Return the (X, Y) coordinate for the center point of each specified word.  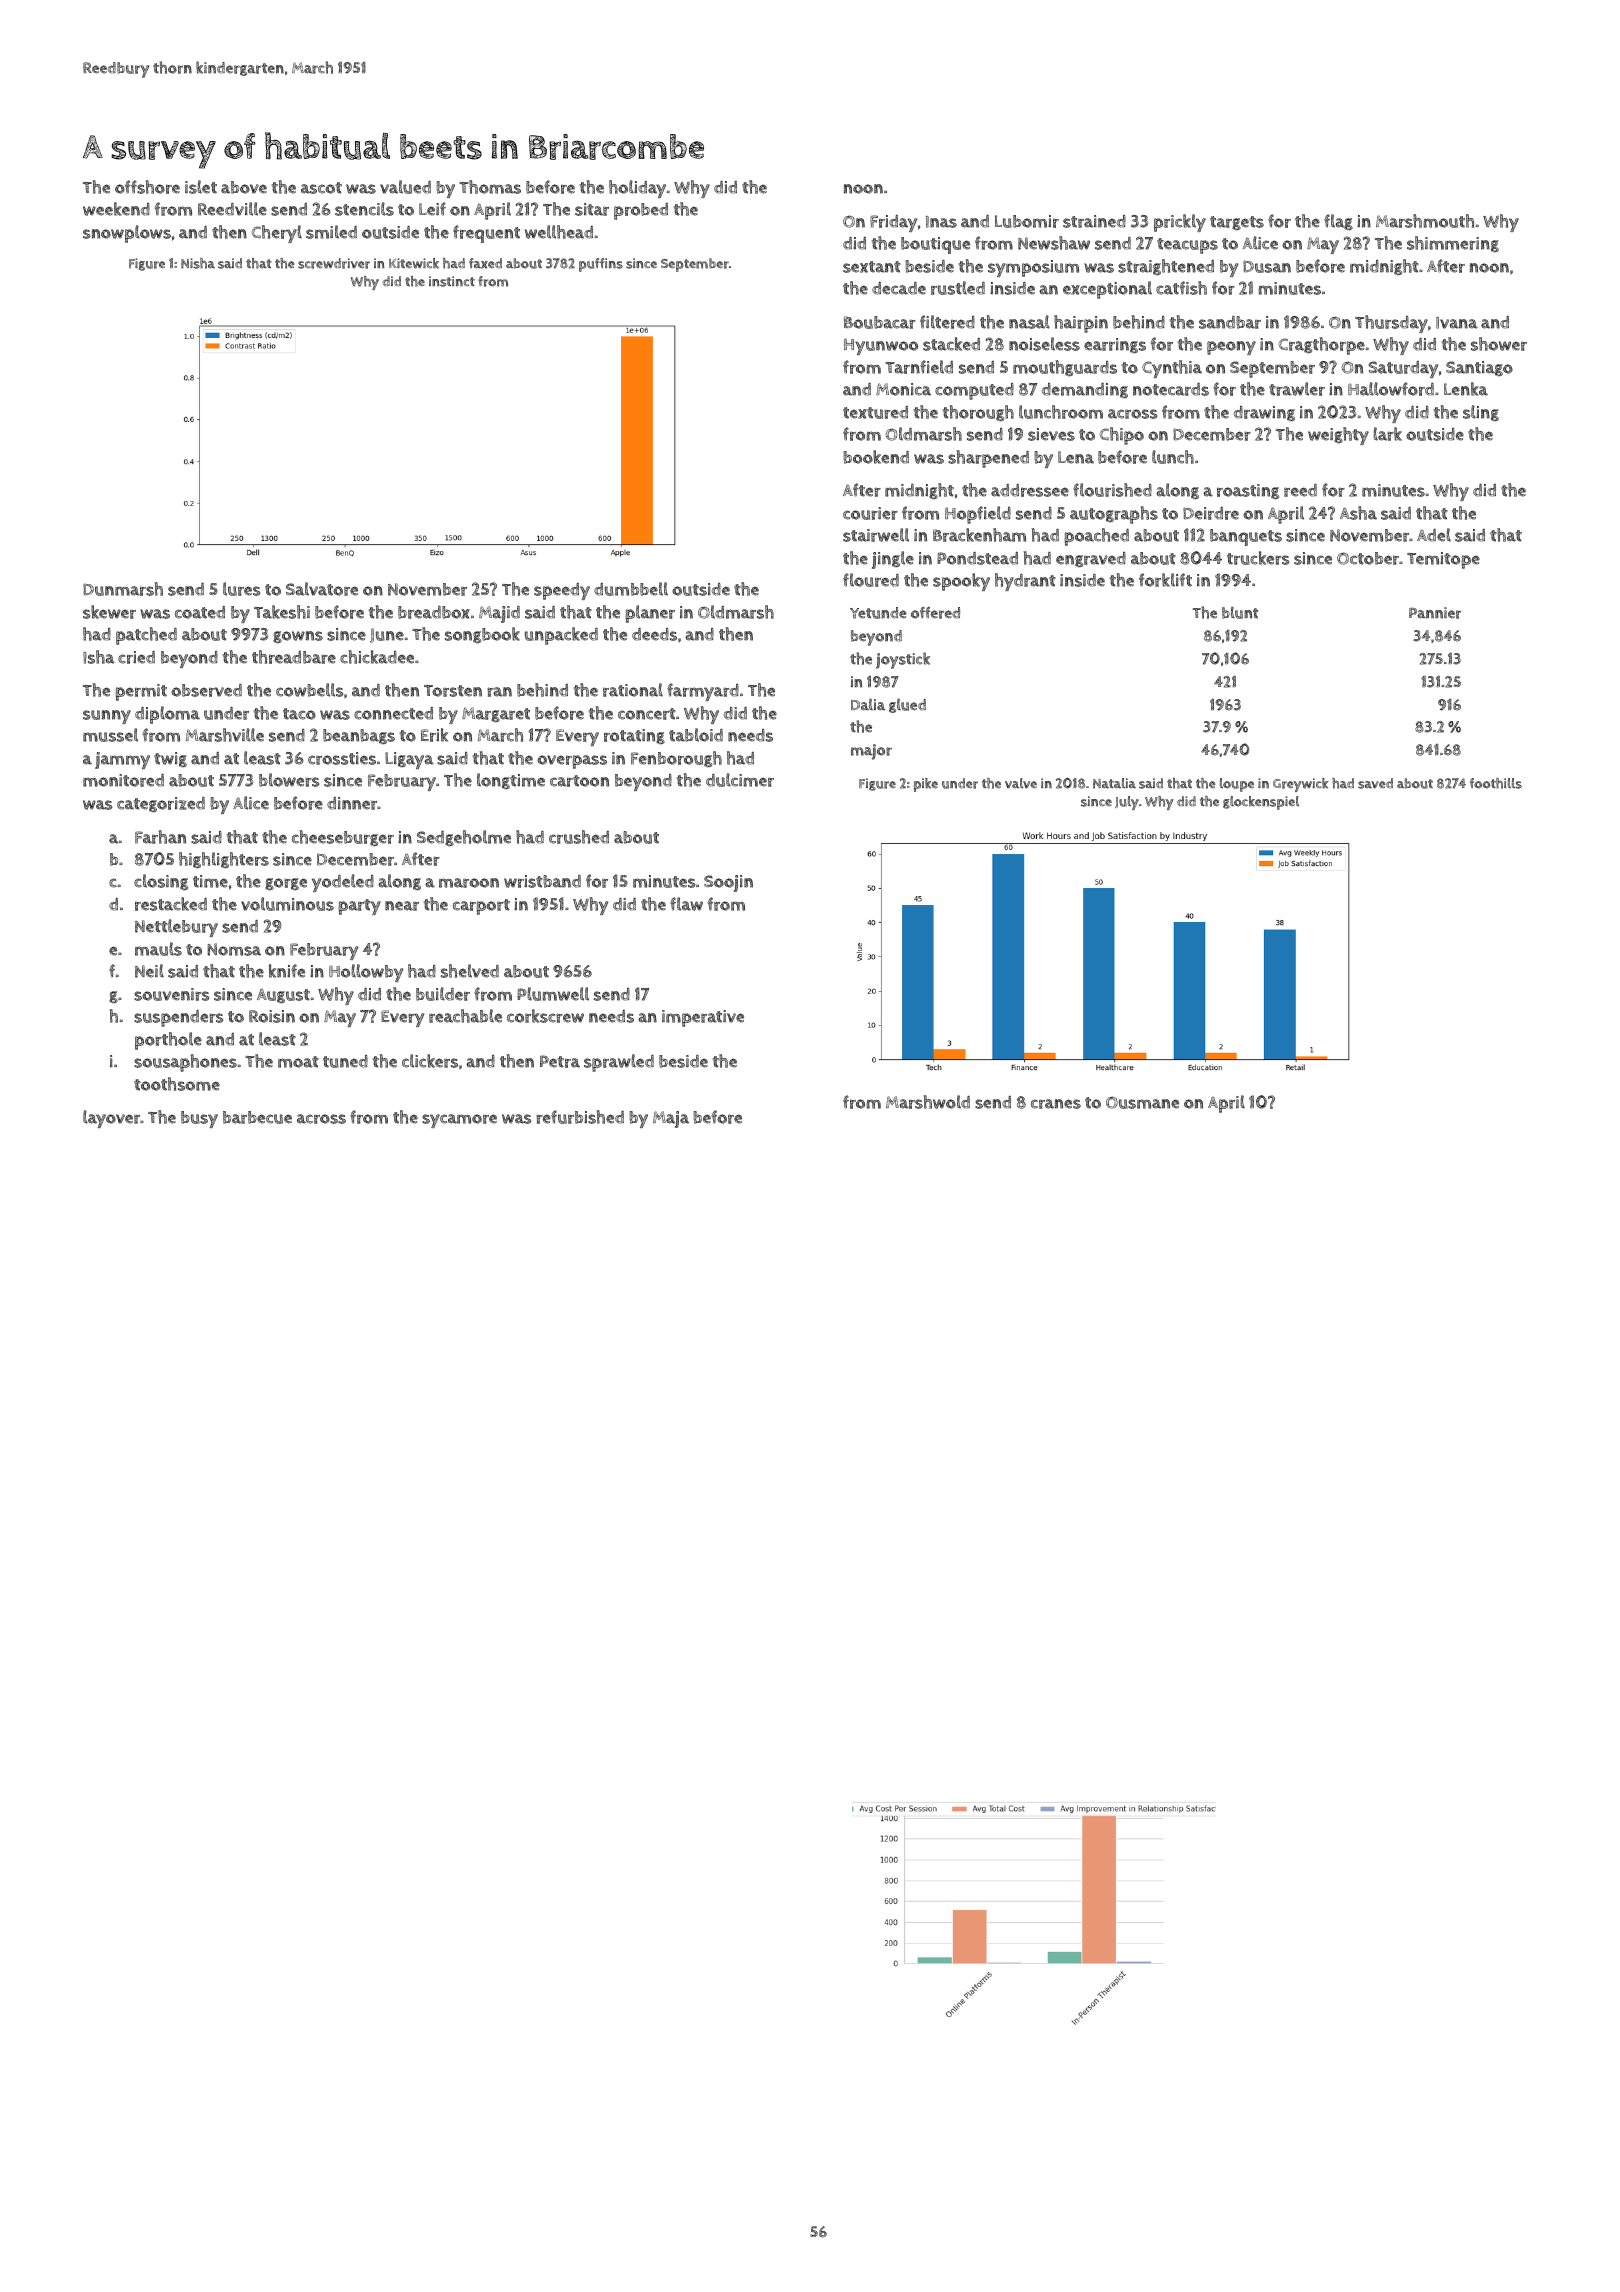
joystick (903, 660)
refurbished (580, 1117)
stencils (364, 209)
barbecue (257, 1117)
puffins (601, 265)
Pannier (1435, 613)
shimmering (1453, 244)
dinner (352, 803)
